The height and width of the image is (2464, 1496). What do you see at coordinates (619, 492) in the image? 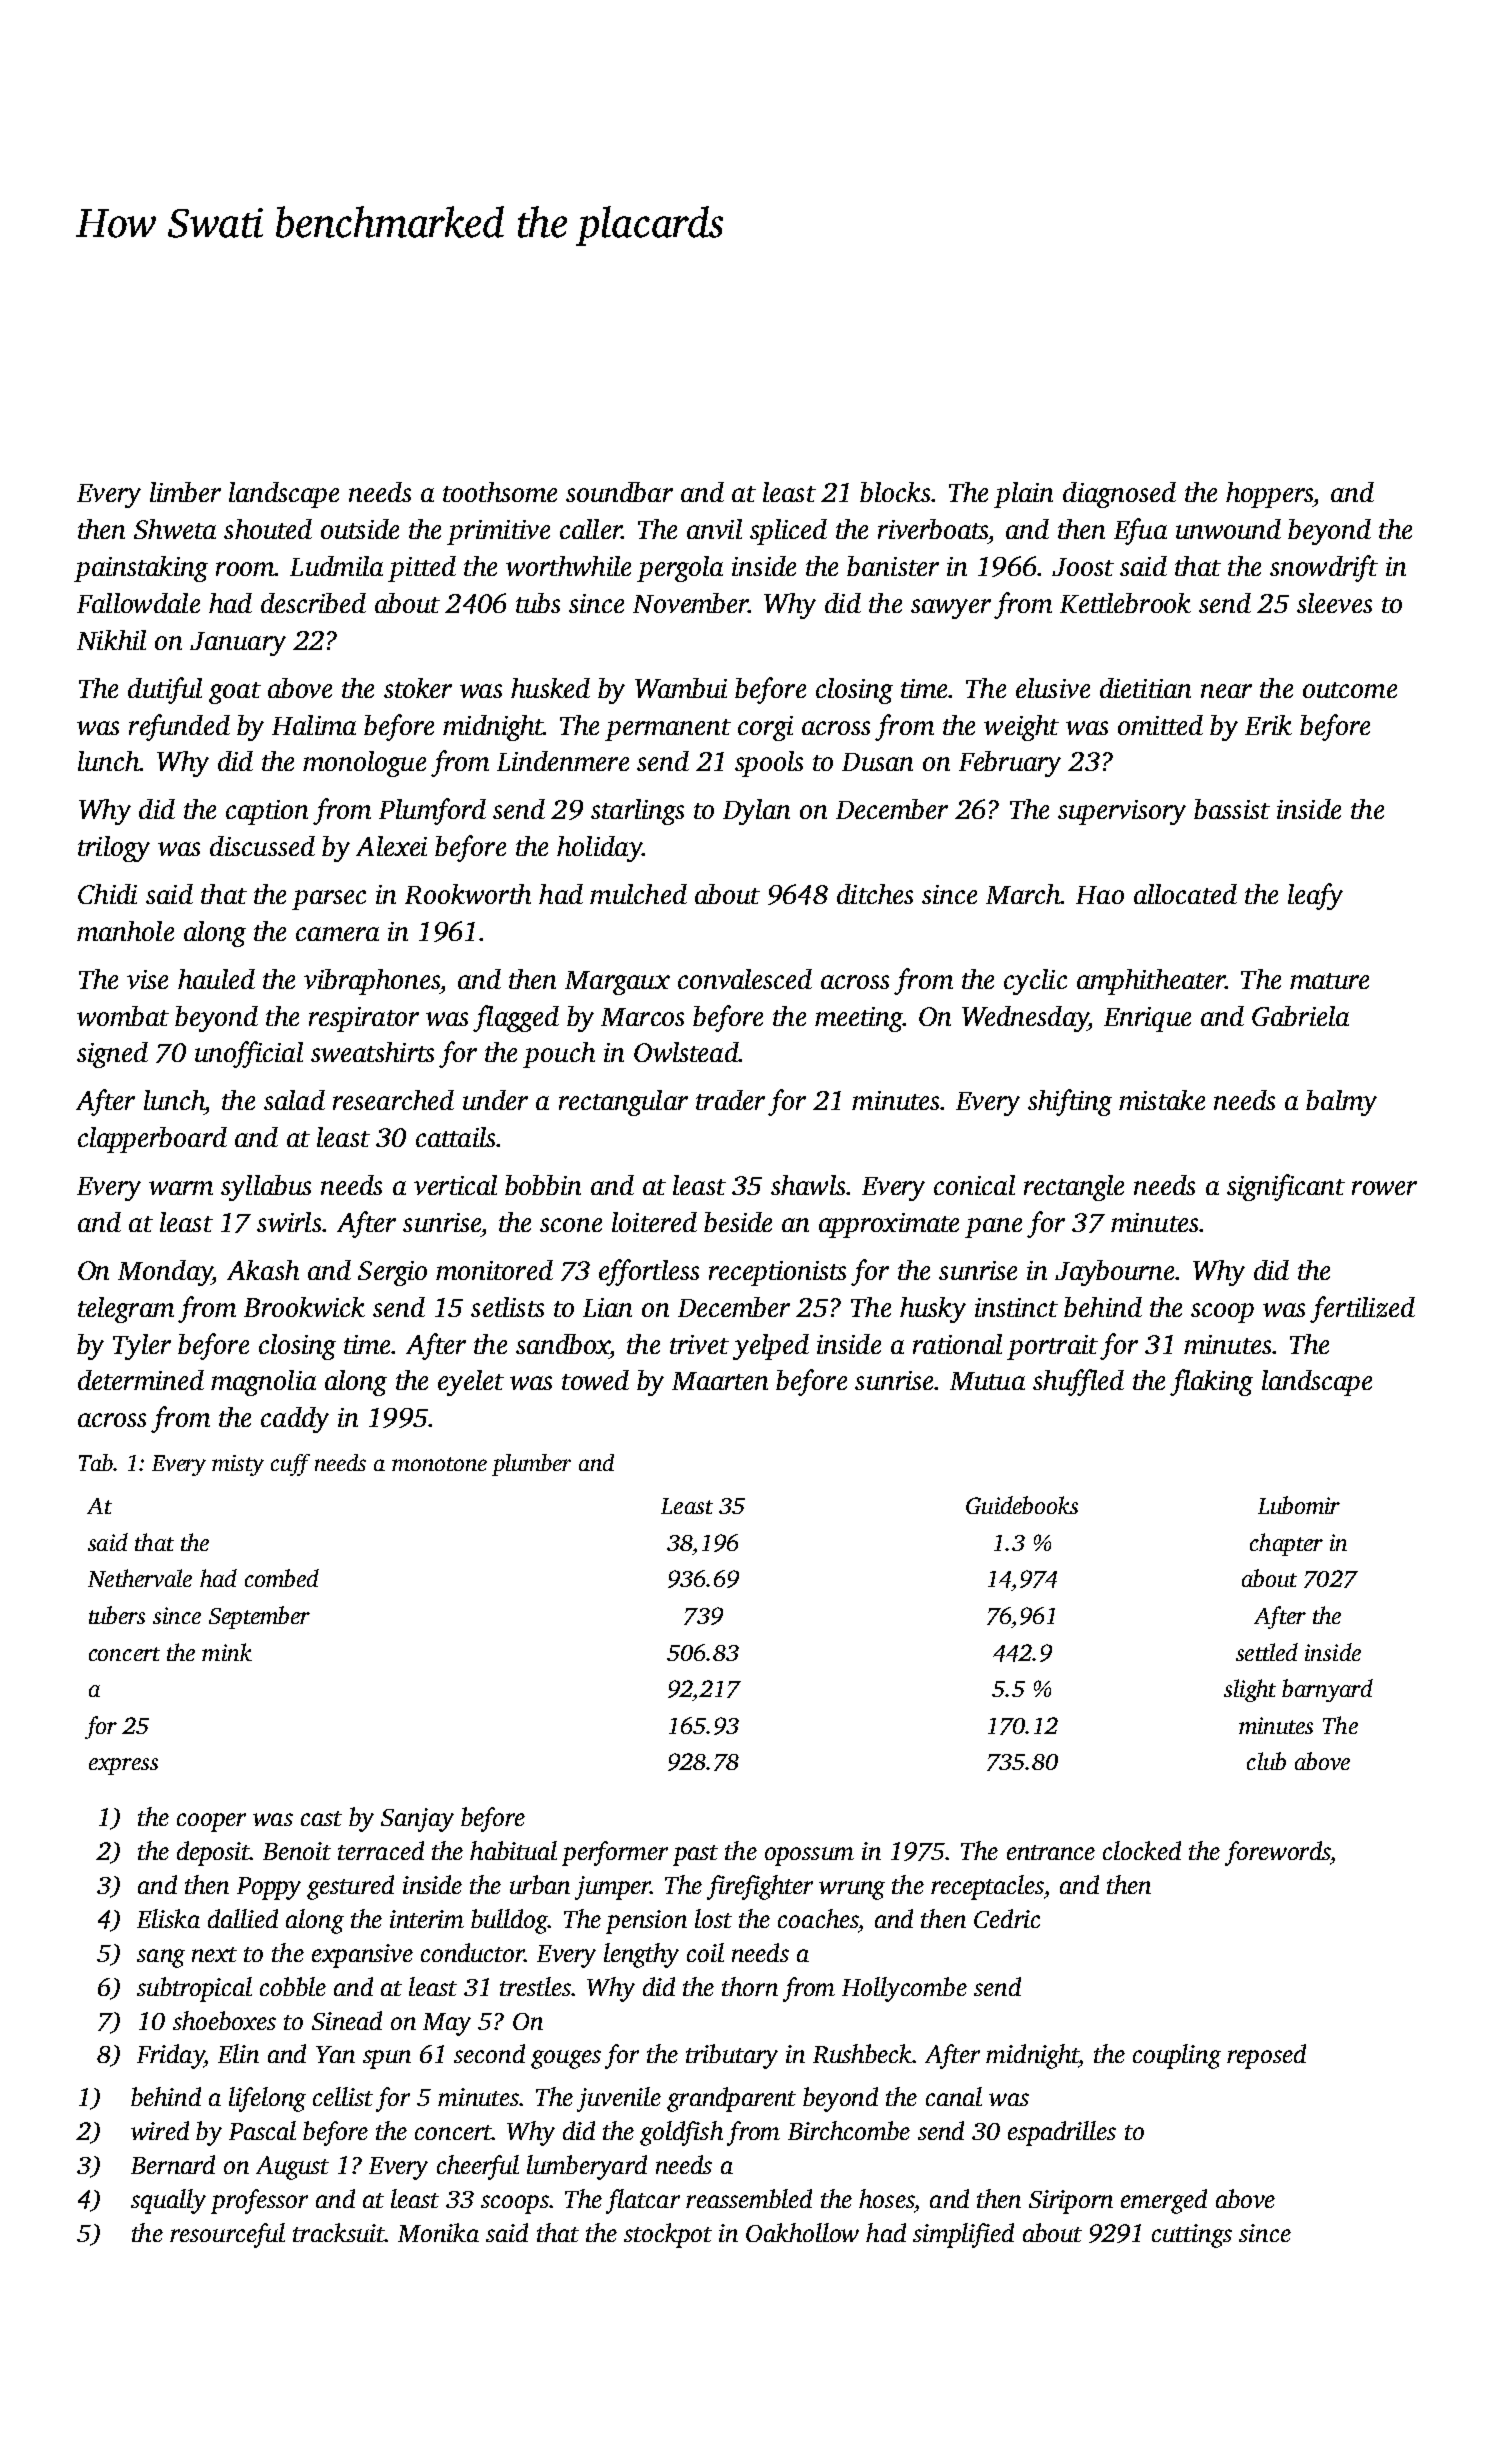
I see `soundbar` at bounding box center [619, 492].
